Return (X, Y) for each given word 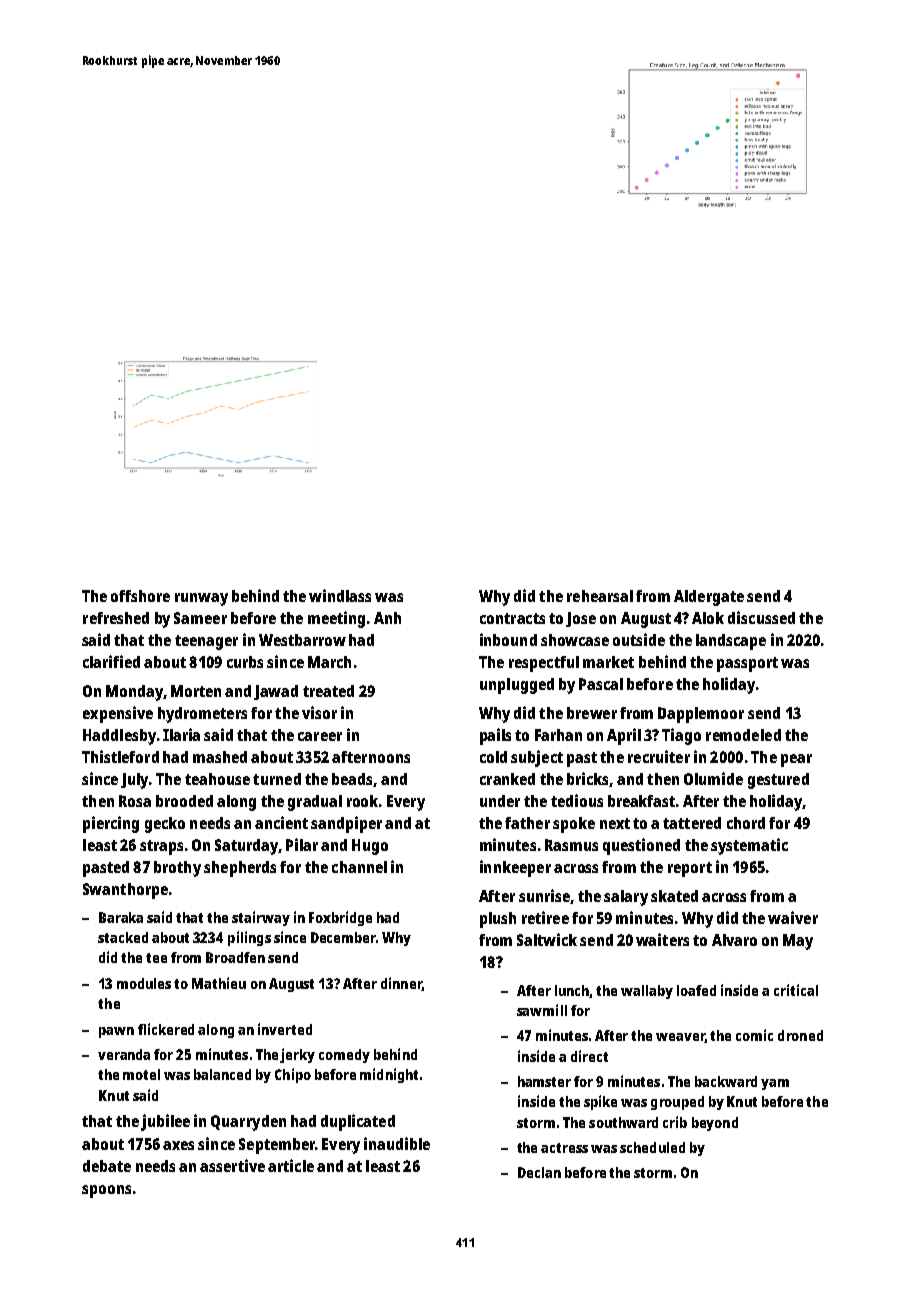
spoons (106, 1191)
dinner (401, 984)
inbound (508, 639)
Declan (539, 1172)
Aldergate (709, 598)
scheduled (652, 1147)
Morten (196, 691)
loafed (696, 990)
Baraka (121, 917)
